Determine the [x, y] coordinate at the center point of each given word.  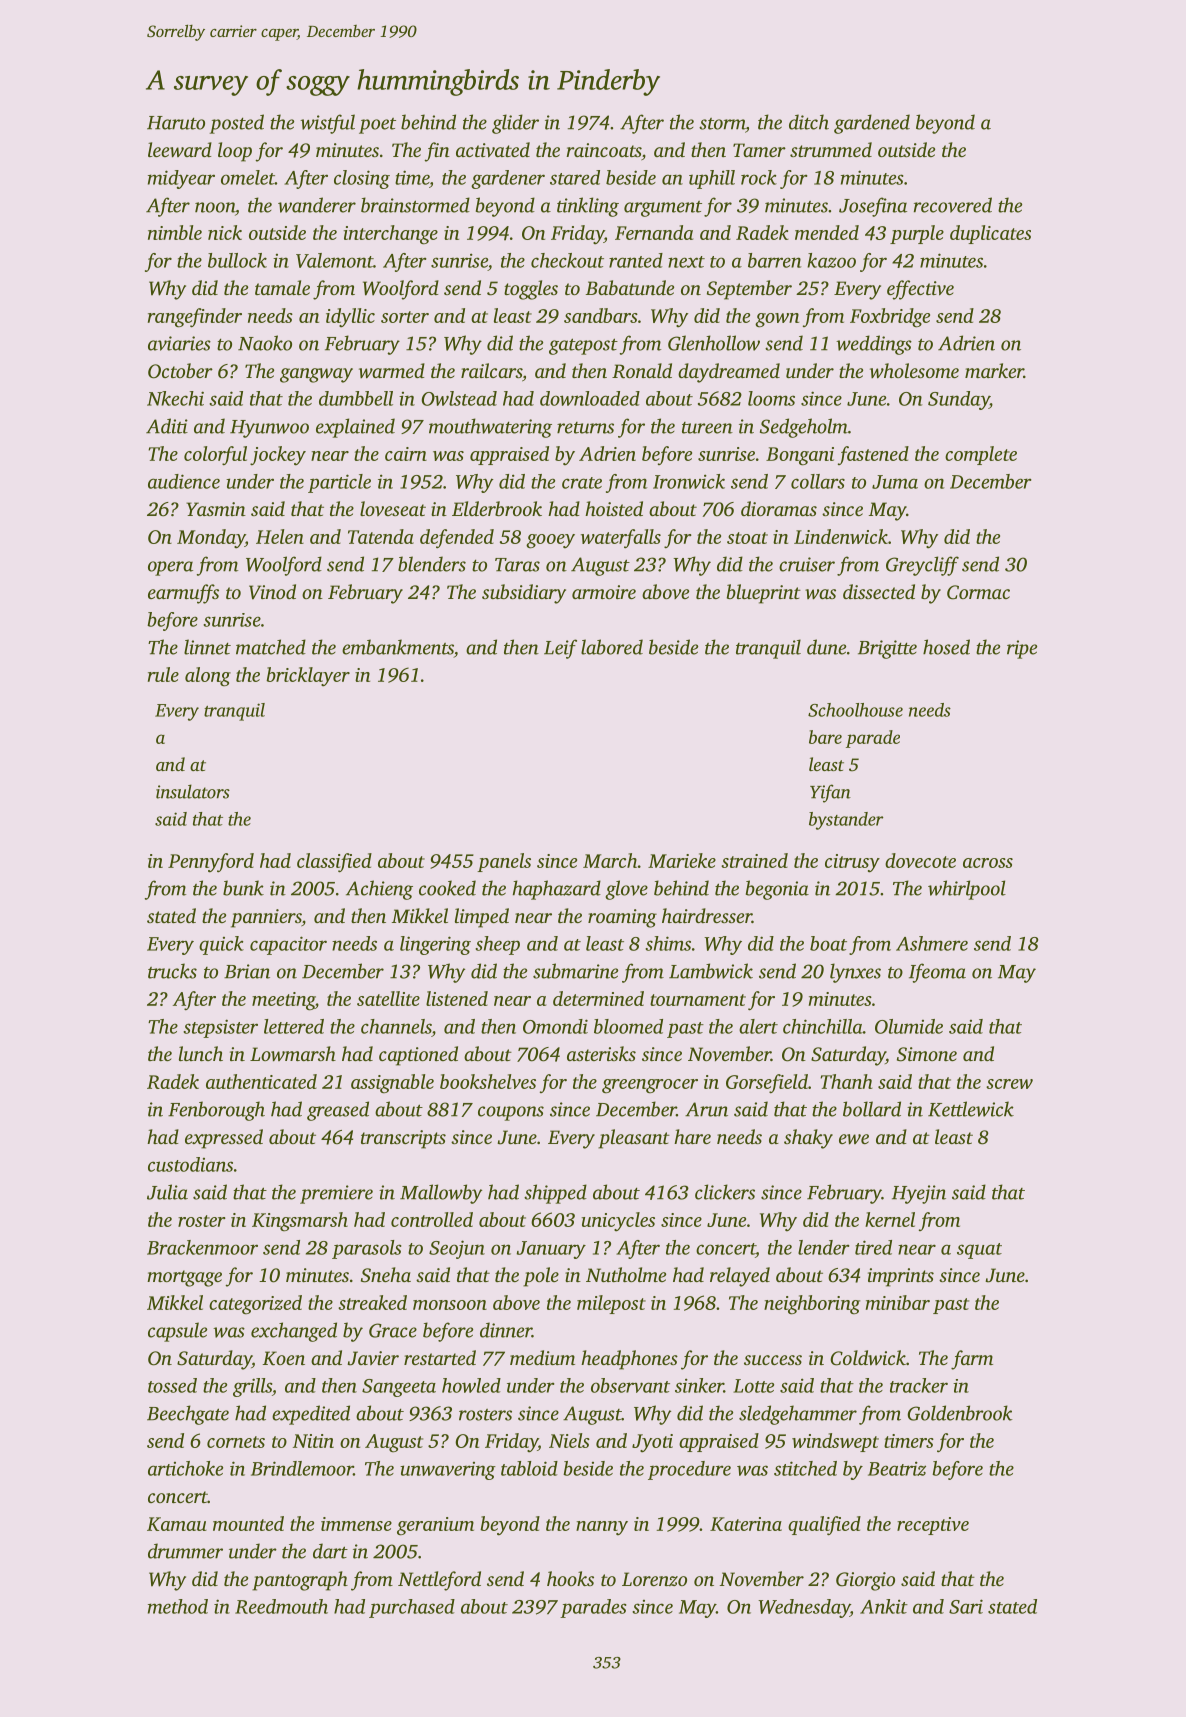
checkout [567, 260]
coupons [511, 1113]
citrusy [852, 863]
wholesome [914, 371]
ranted [636, 260]
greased [338, 1111]
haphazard [557, 890]
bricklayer [308, 677]
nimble [175, 232]
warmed [392, 371]
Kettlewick [971, 1109]
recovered [953, 205]
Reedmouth [281, 1606]
